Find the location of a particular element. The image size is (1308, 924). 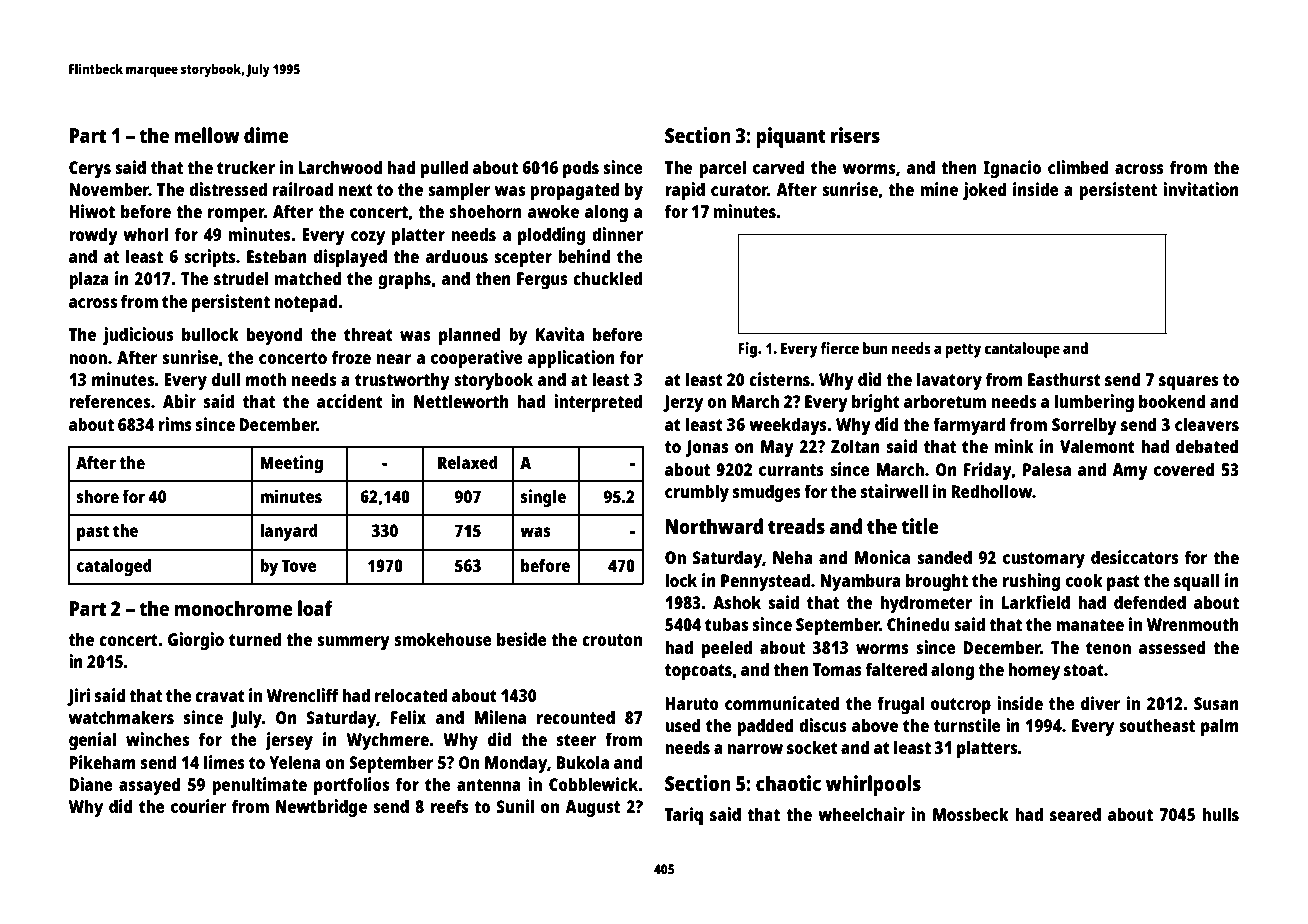

dime is located at coordinates (266, 135).
